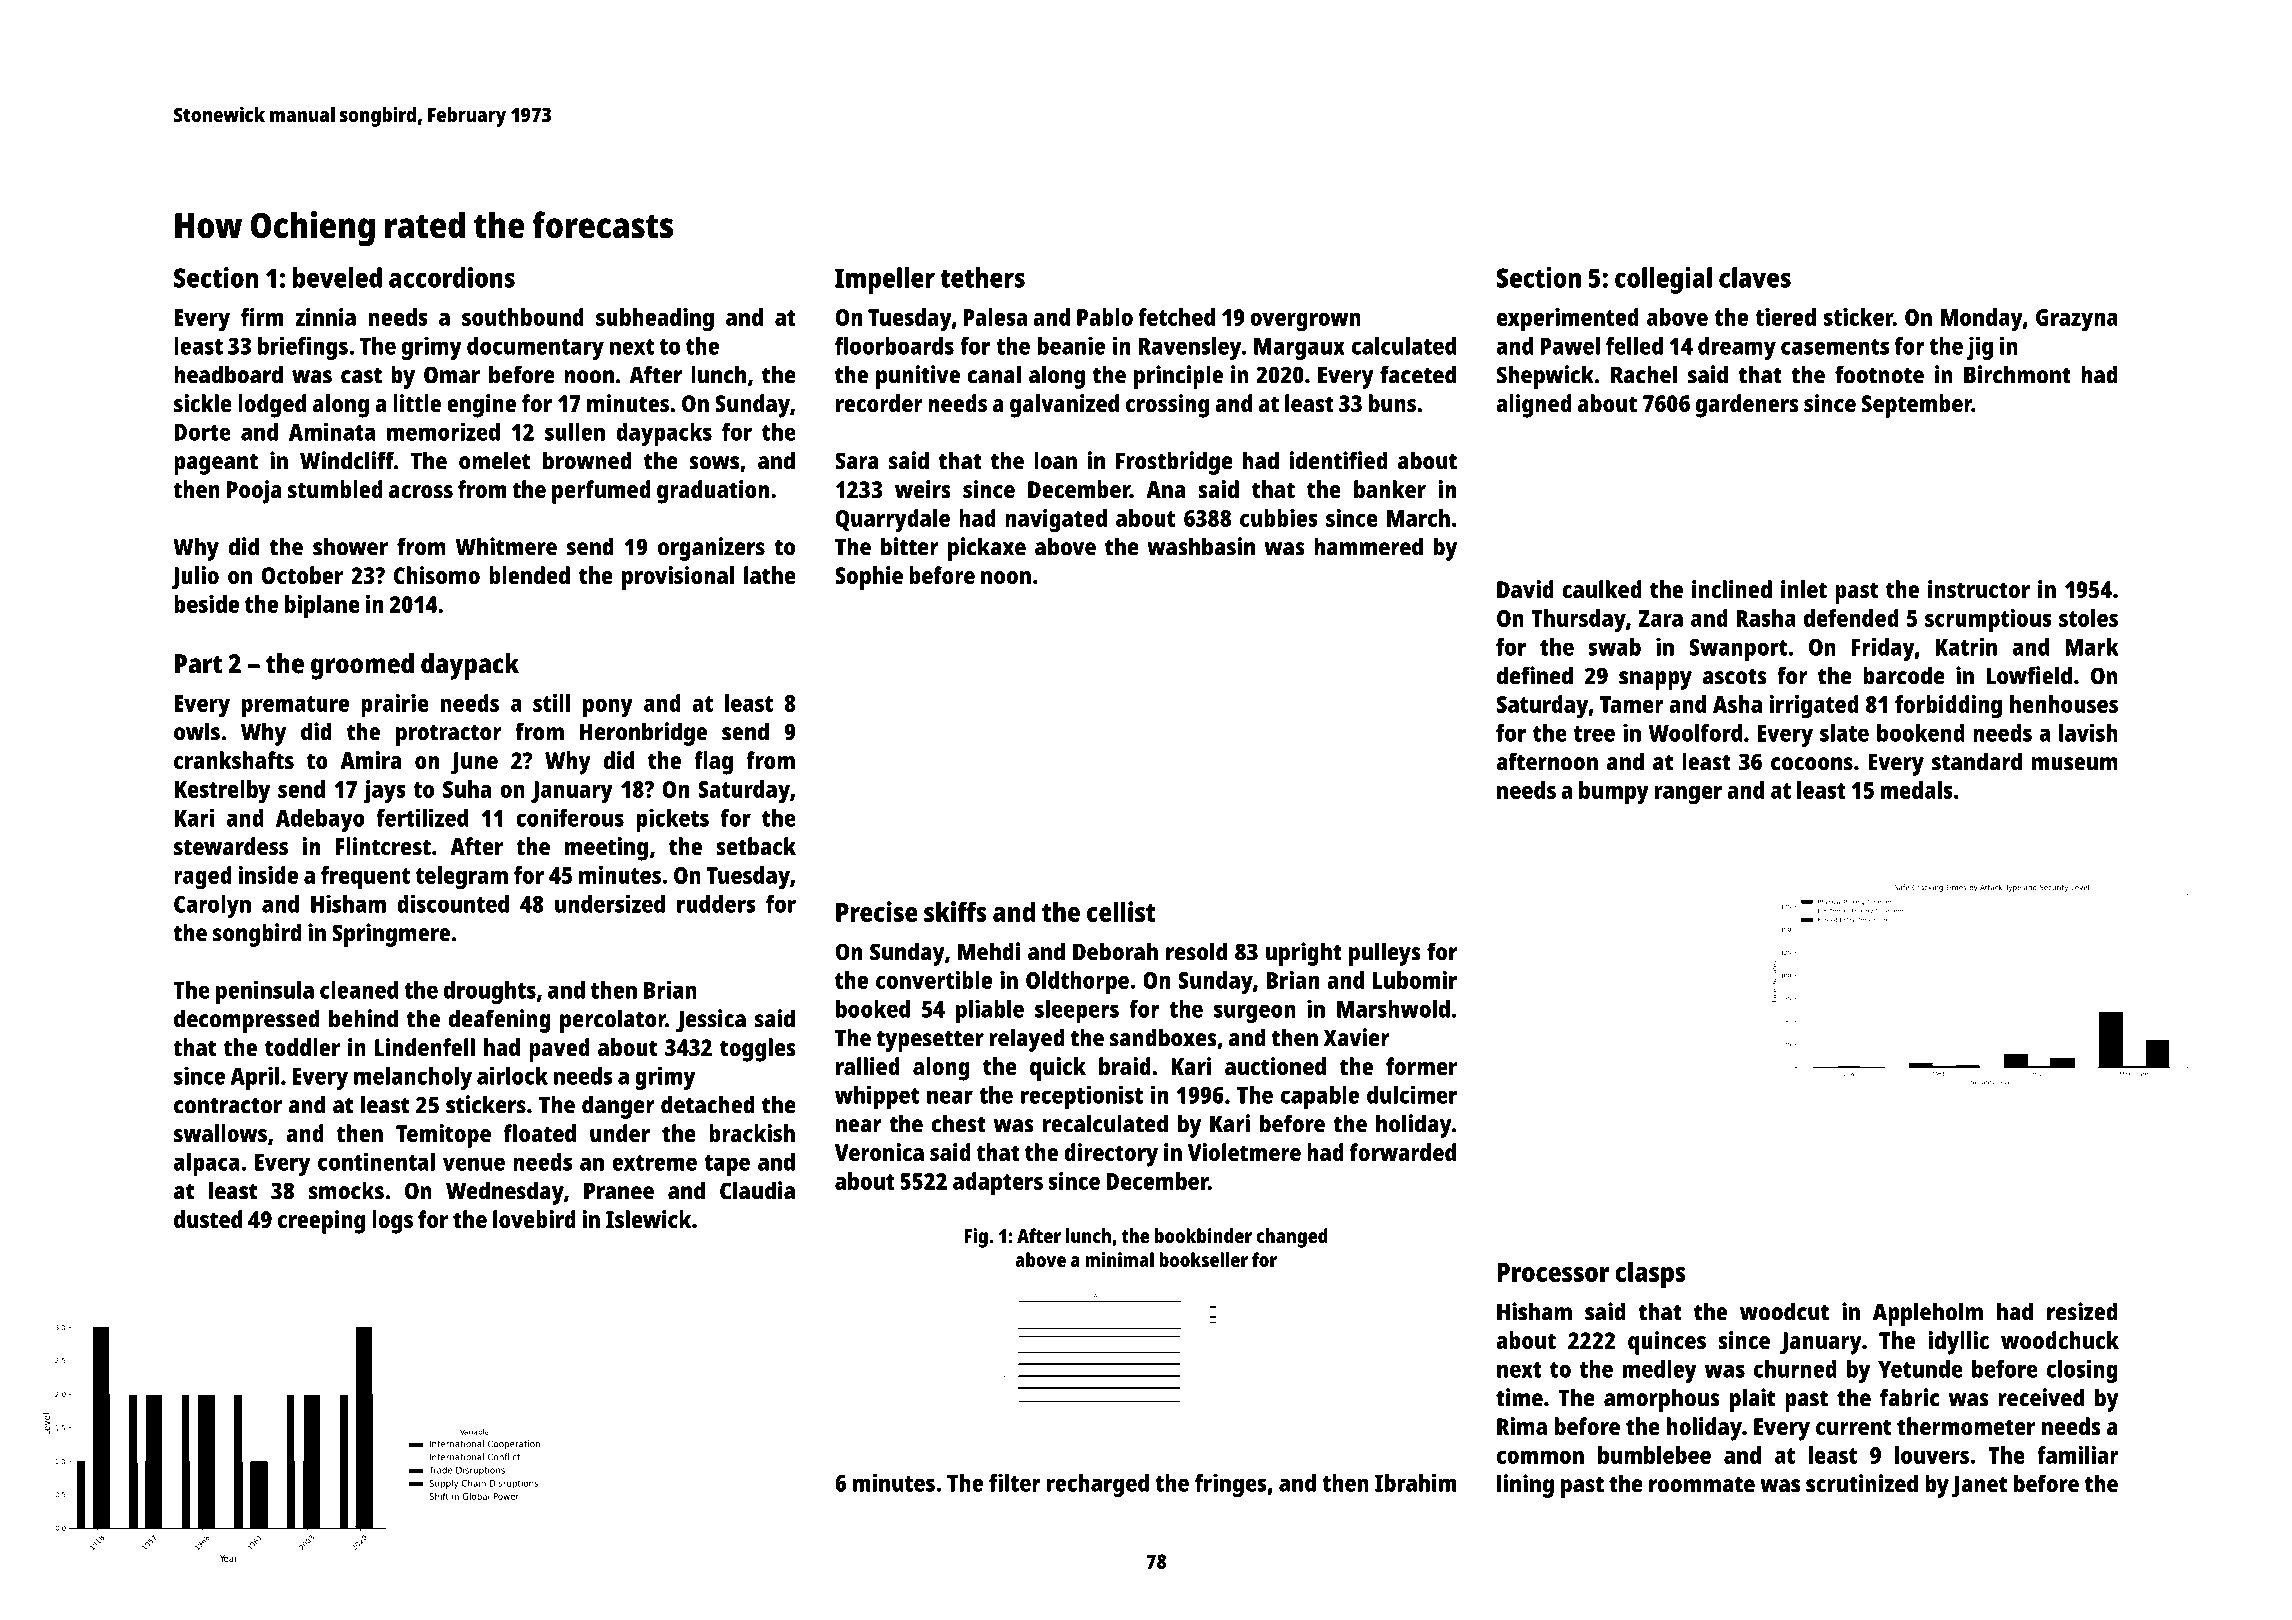  Describe the element at coordinates (756, 846) in the screenshot. I see `setback` at that location.
